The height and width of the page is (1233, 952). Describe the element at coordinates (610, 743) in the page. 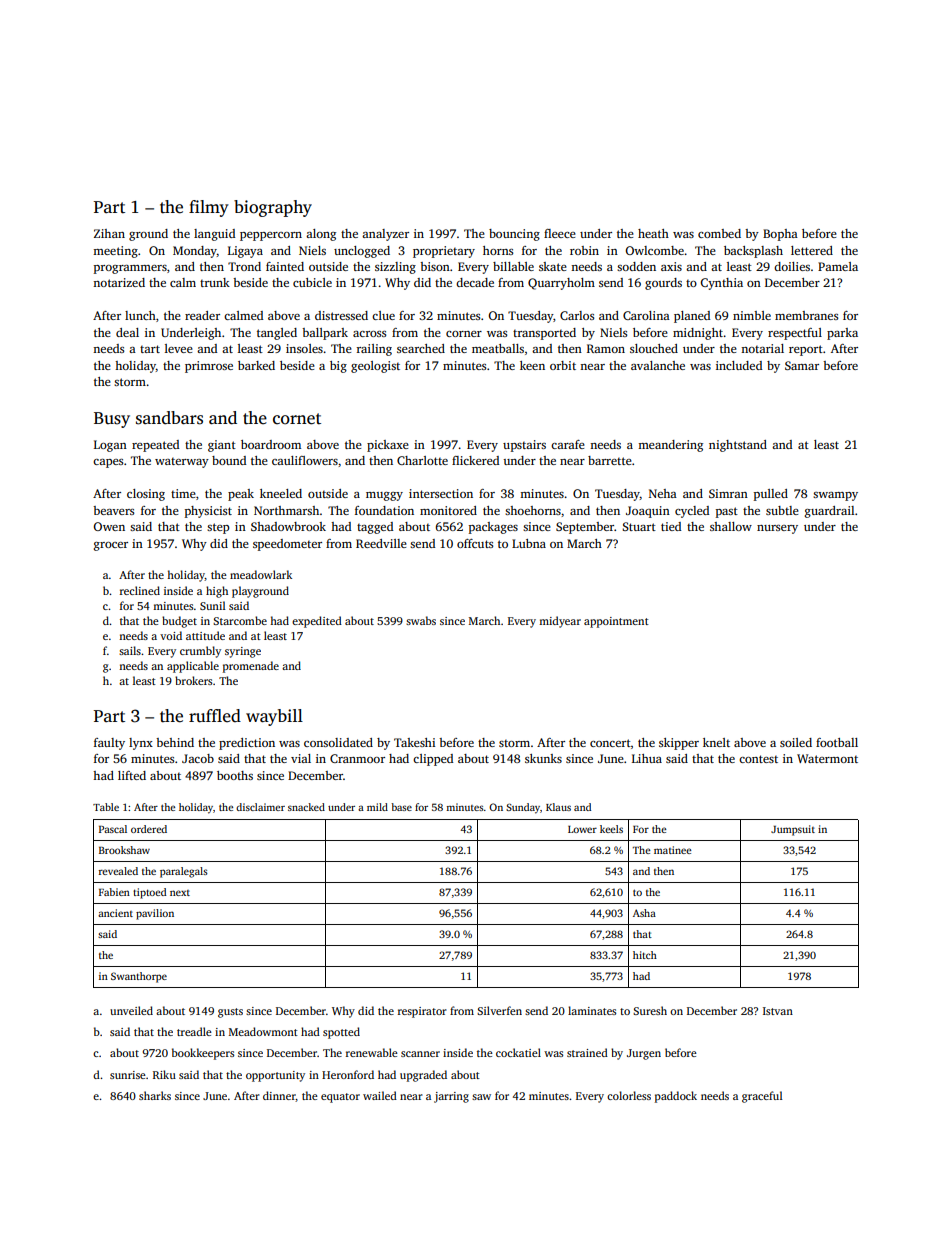

I see `concert` at that location.
